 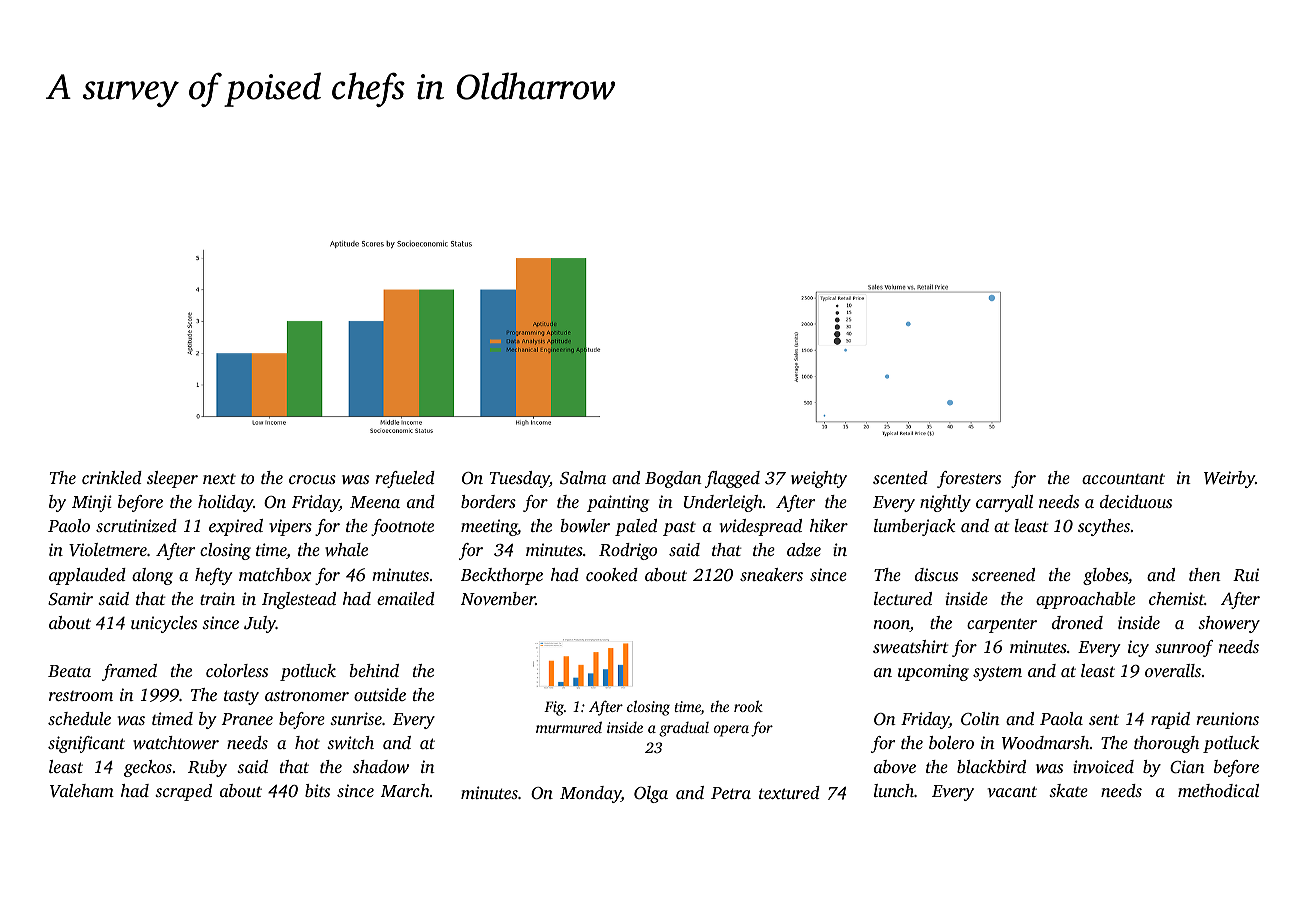 What do you see at coordinates (969, 479) in the image?
I see `foresters` at bounding box center [969, 479].
